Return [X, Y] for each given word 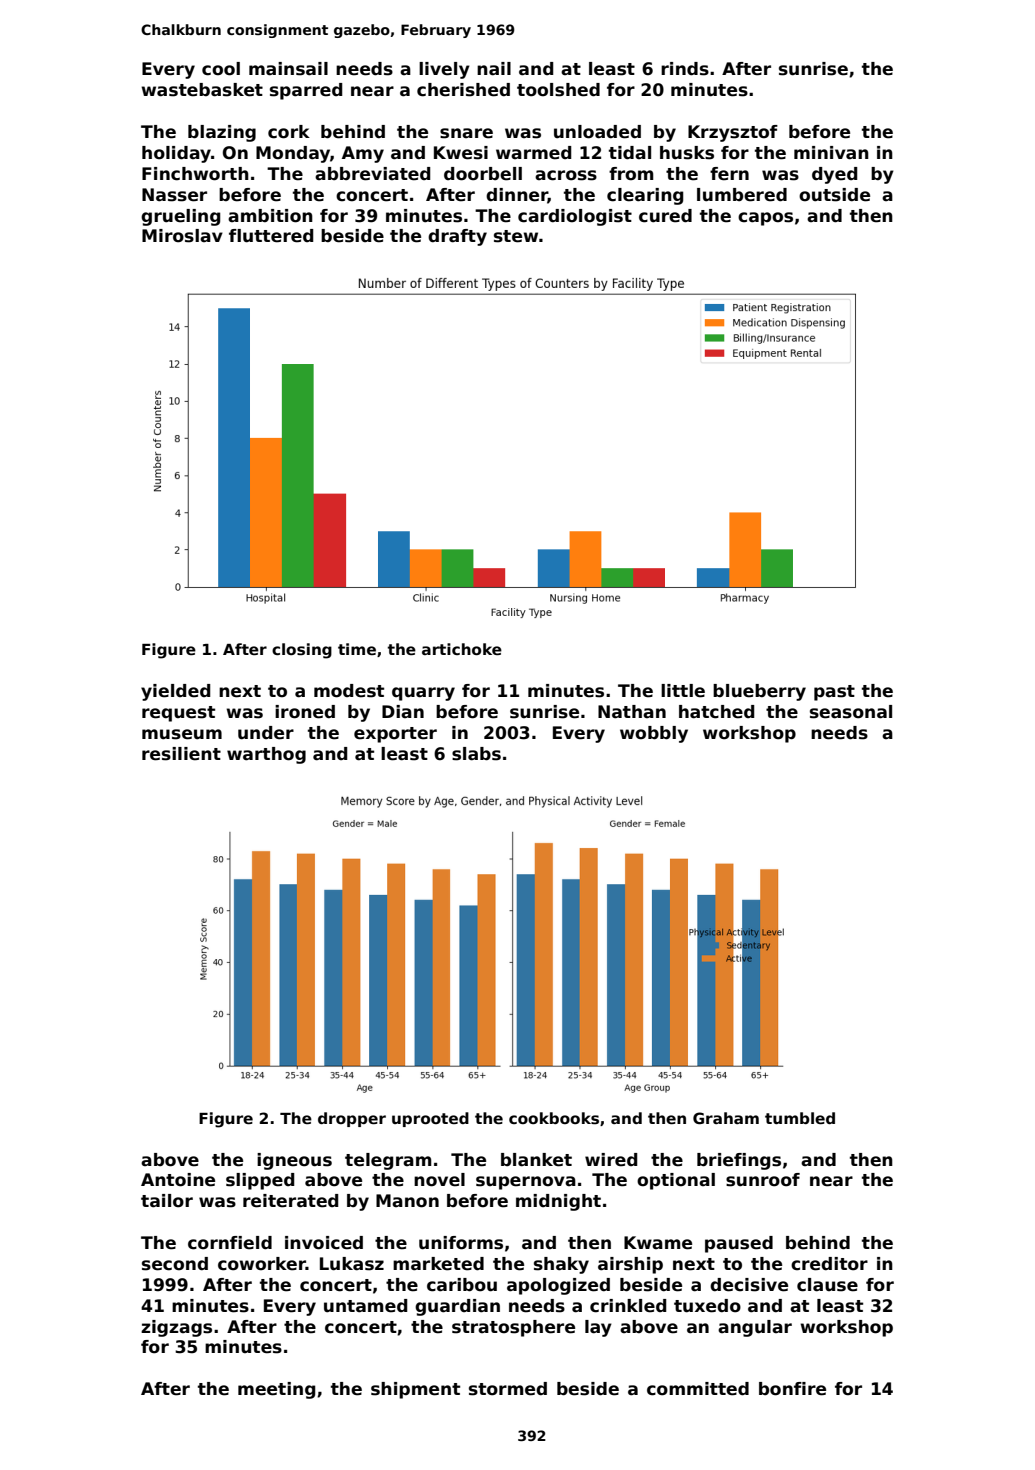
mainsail [288, 69]
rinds [685, 69]
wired [611, 1160]
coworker [262, 1264]
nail [494, 69]
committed [698, 1389]
